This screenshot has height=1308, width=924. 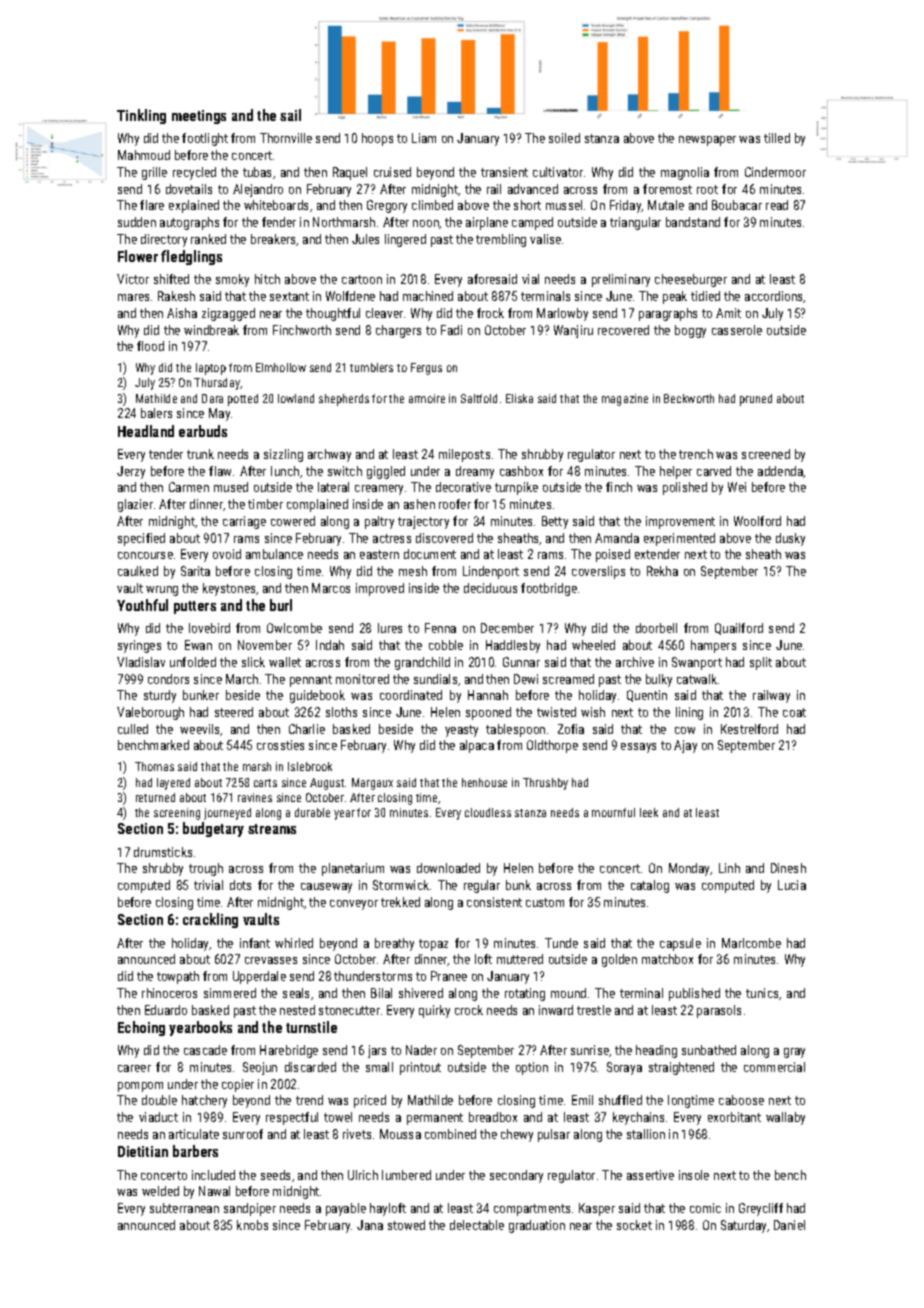 What do you see at coordinates (290, 115) in the screenshot?
I see `sail` at bounding box center [290, 115].
